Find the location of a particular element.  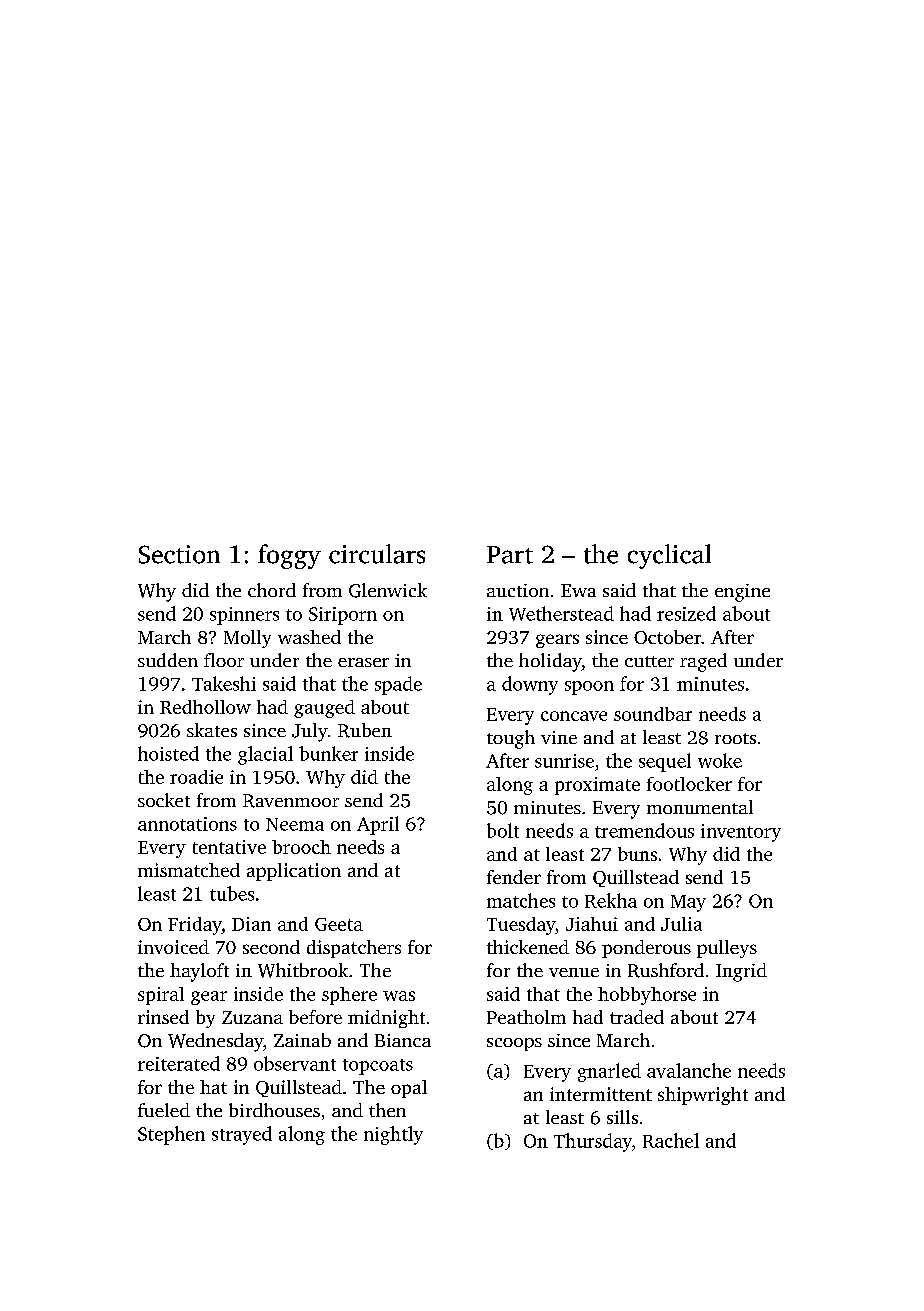

footlocker is located at coordinates (689, 784).
